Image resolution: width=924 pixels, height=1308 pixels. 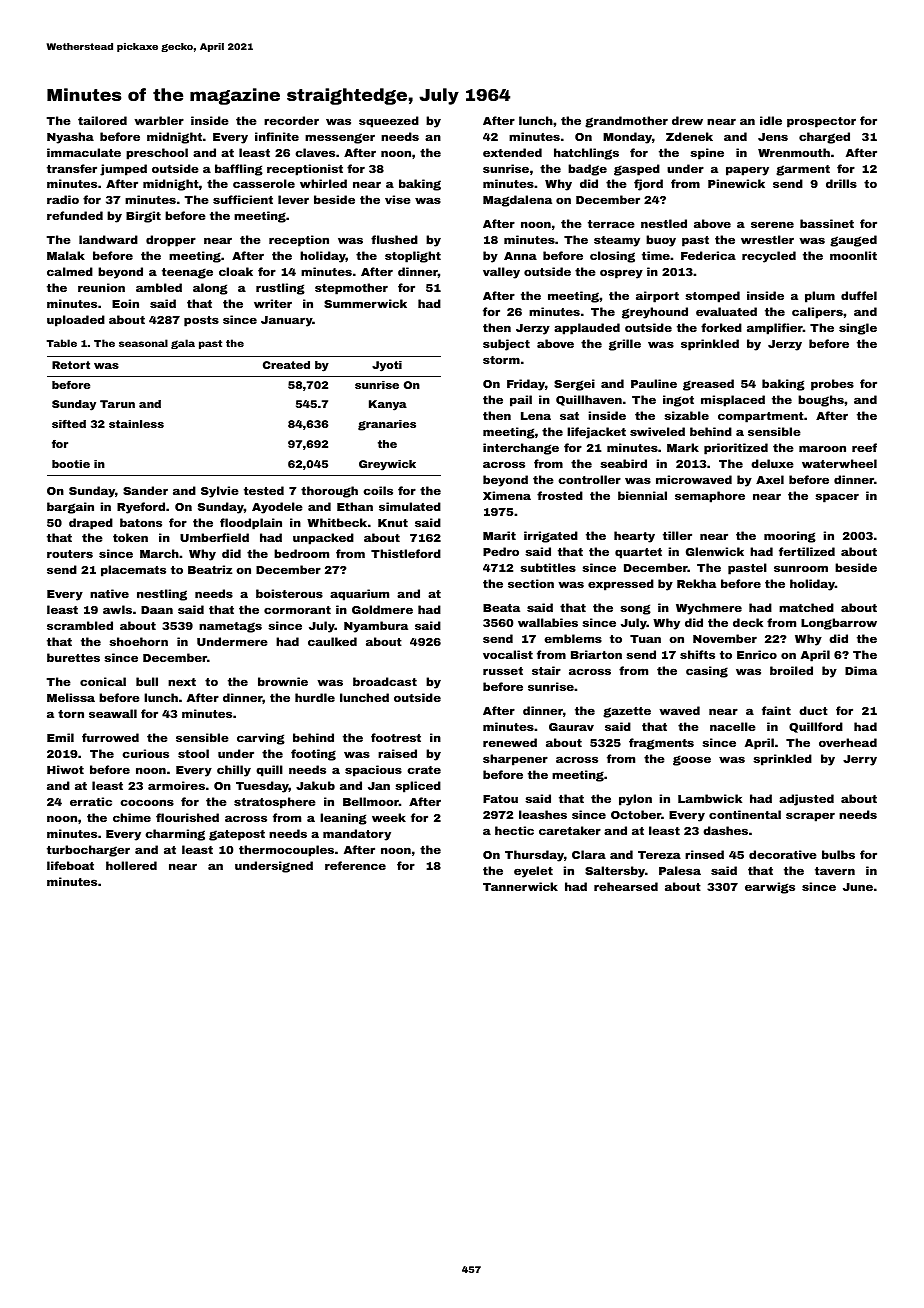 I want to click on broadcast, so click(x=385, y=681).
